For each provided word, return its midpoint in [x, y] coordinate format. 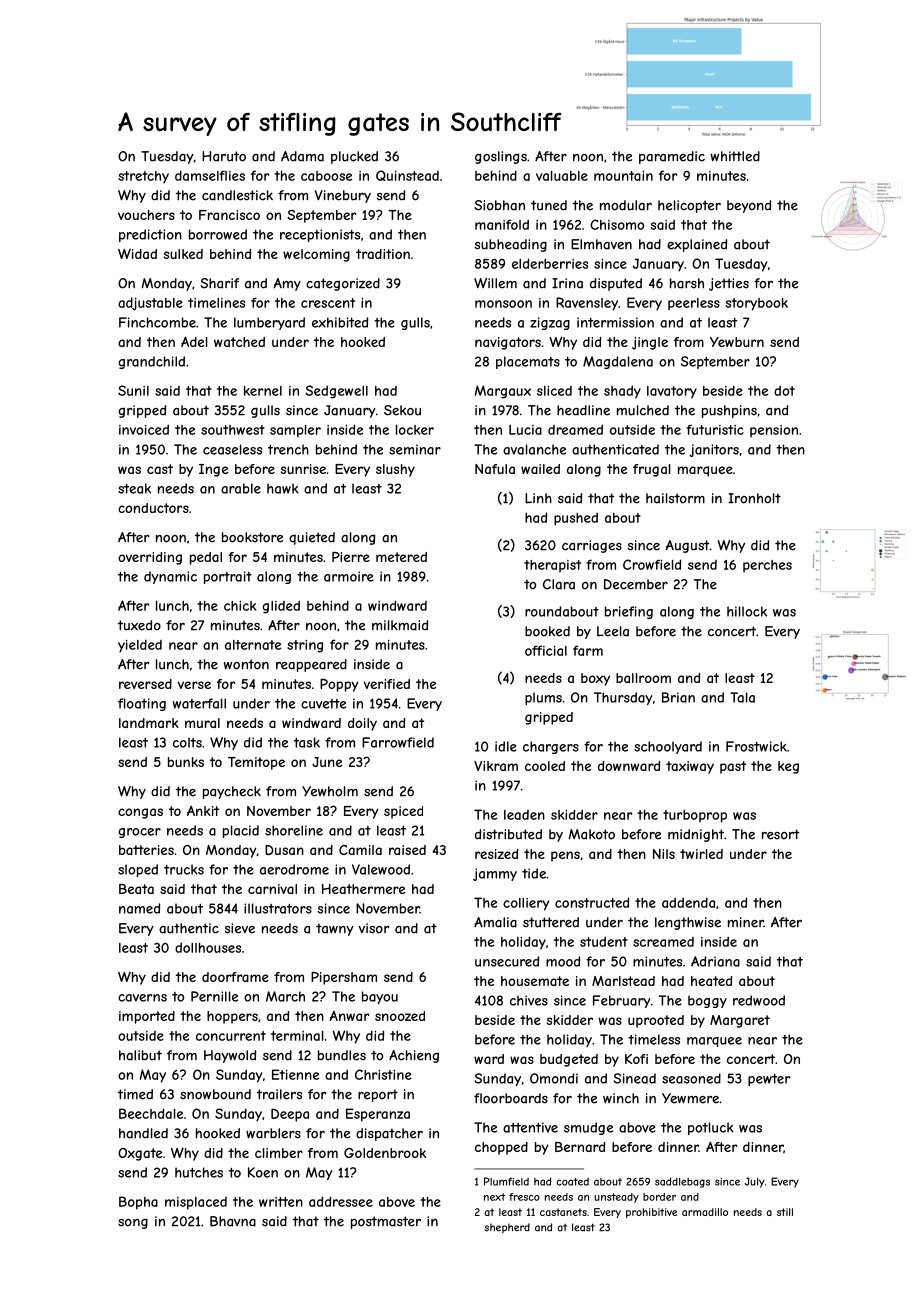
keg [788, 767]
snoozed [400, 1016]
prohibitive [651, 1213]
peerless [694, 304]
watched [239, 342]
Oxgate [140, 1154]
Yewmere [690, 1098]
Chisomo [617, 224]
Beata [136, 889]
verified [387, 684]
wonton [246, 664]
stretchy [143, 177]
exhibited [340, 322]
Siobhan [499, 205]
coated [573, 1182]
